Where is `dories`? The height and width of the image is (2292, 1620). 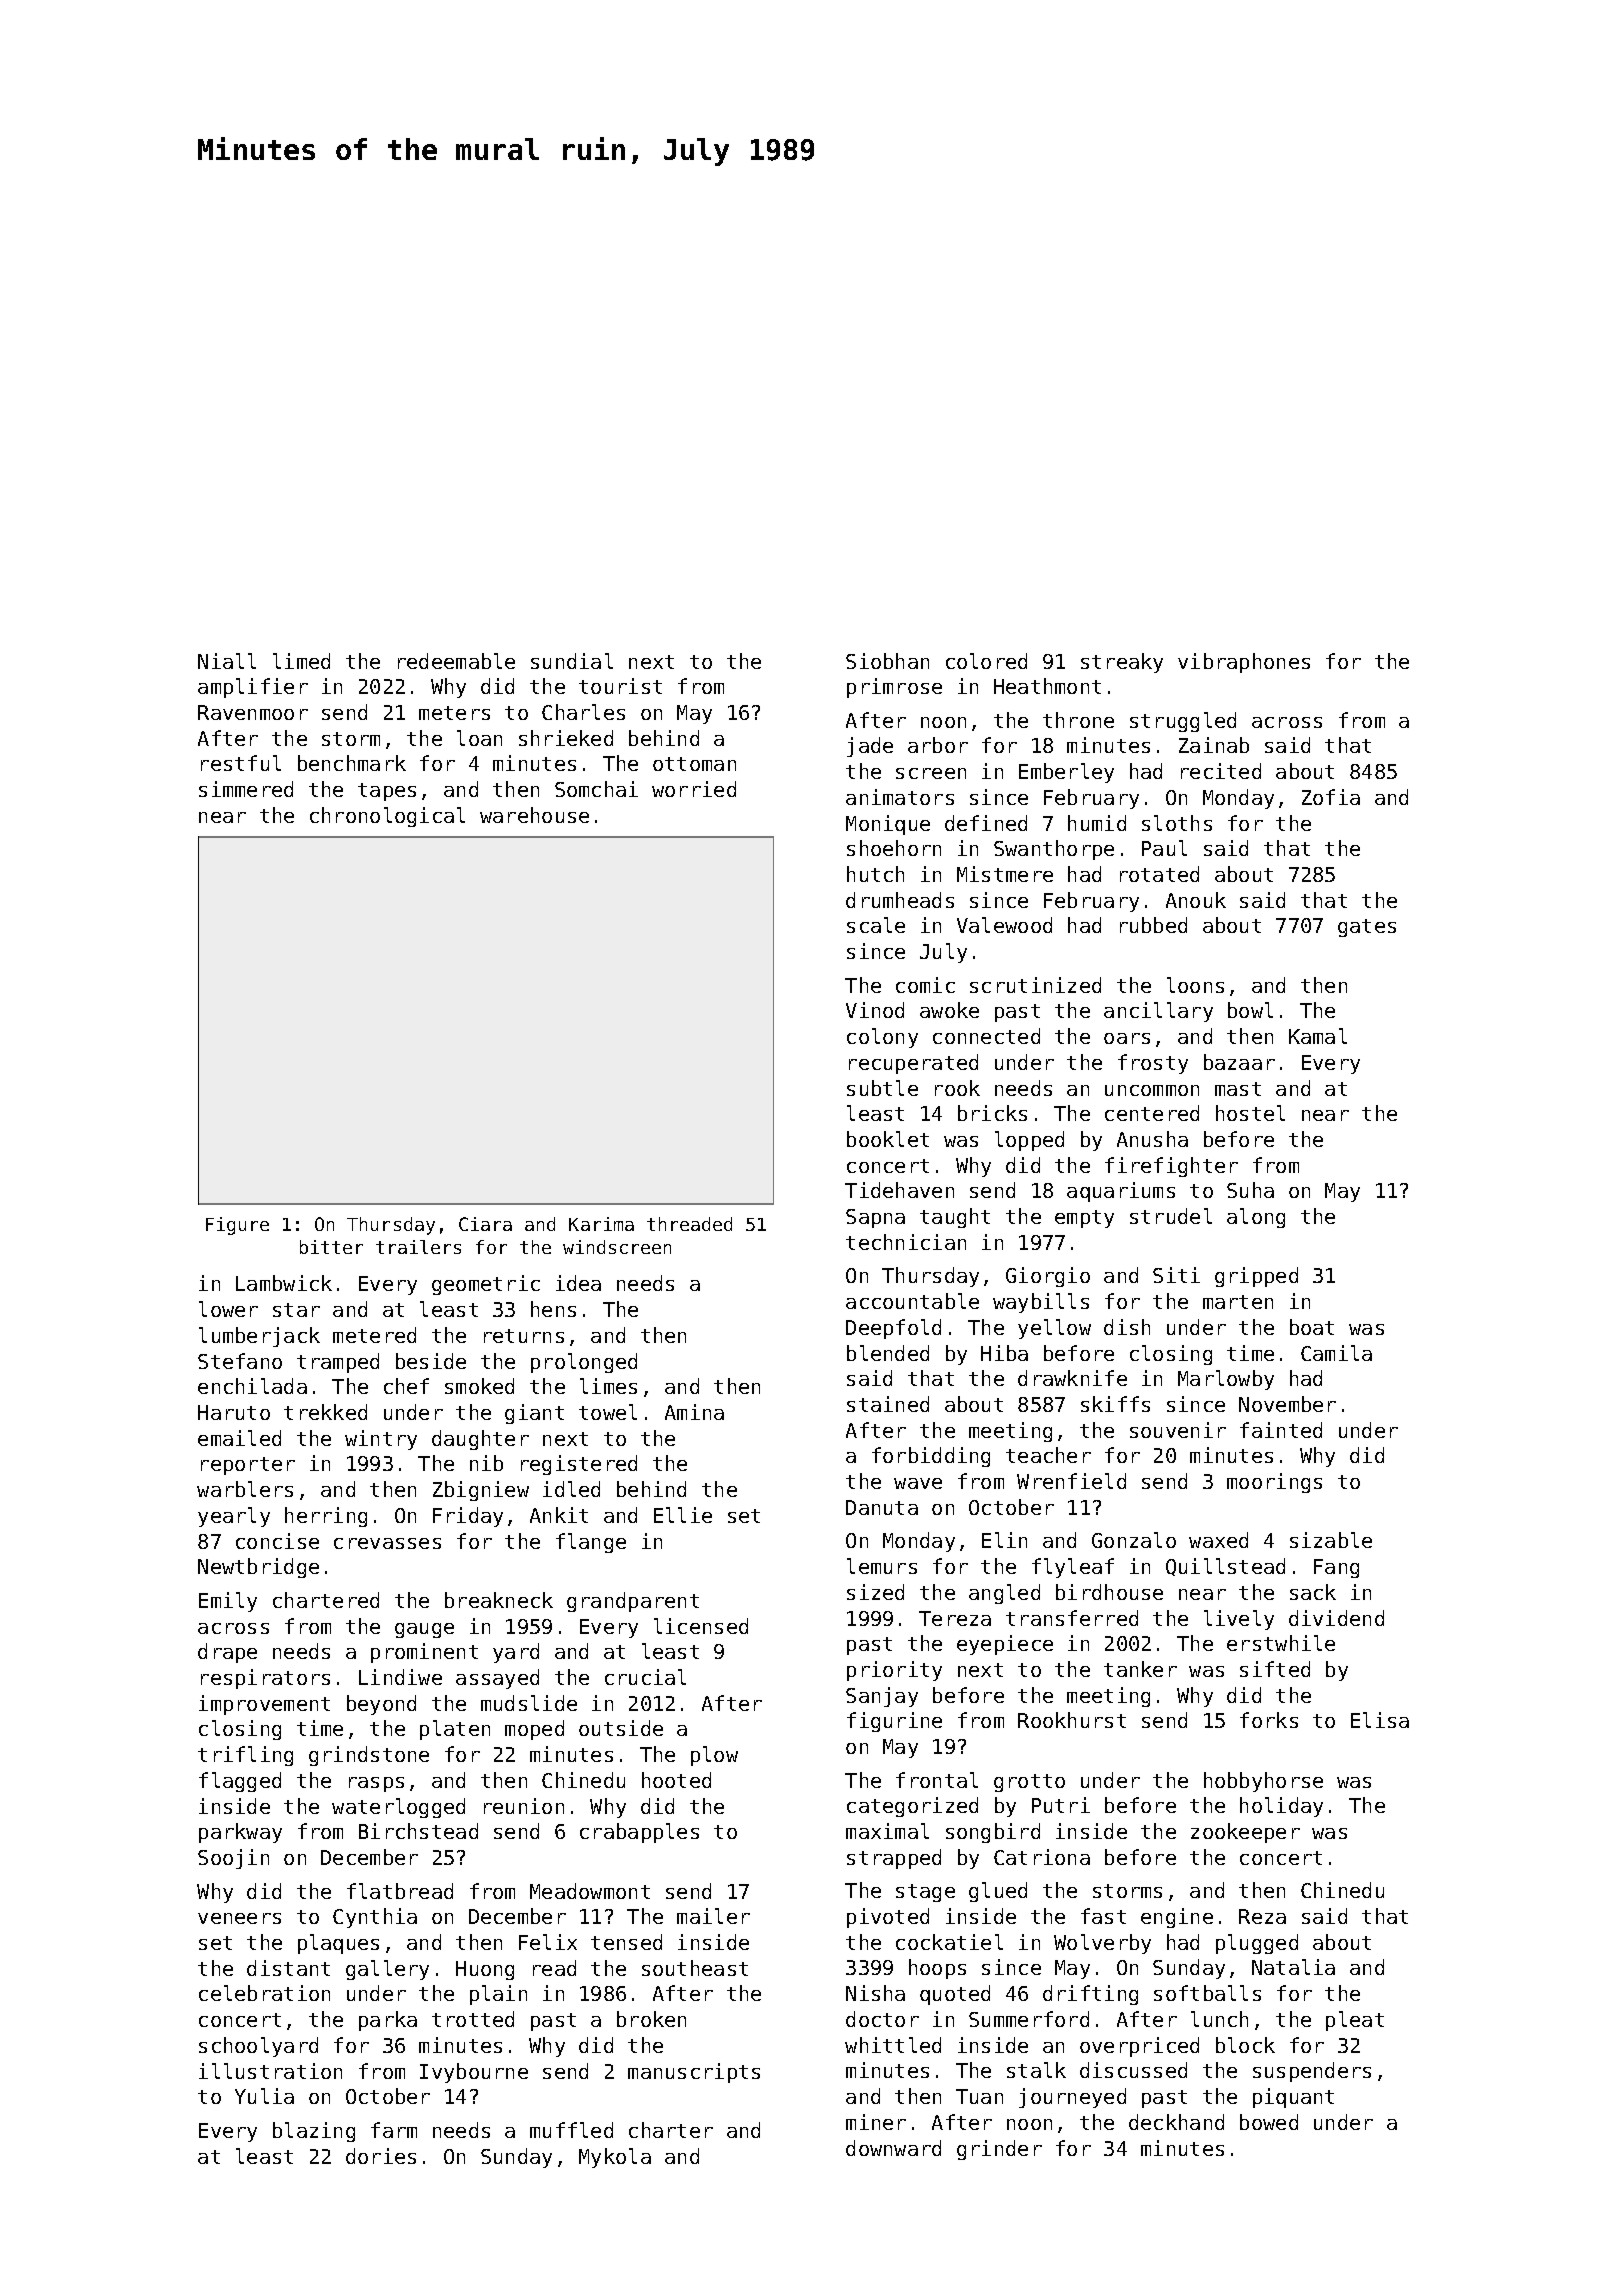 dories is located at coordinates (381, 2156).
